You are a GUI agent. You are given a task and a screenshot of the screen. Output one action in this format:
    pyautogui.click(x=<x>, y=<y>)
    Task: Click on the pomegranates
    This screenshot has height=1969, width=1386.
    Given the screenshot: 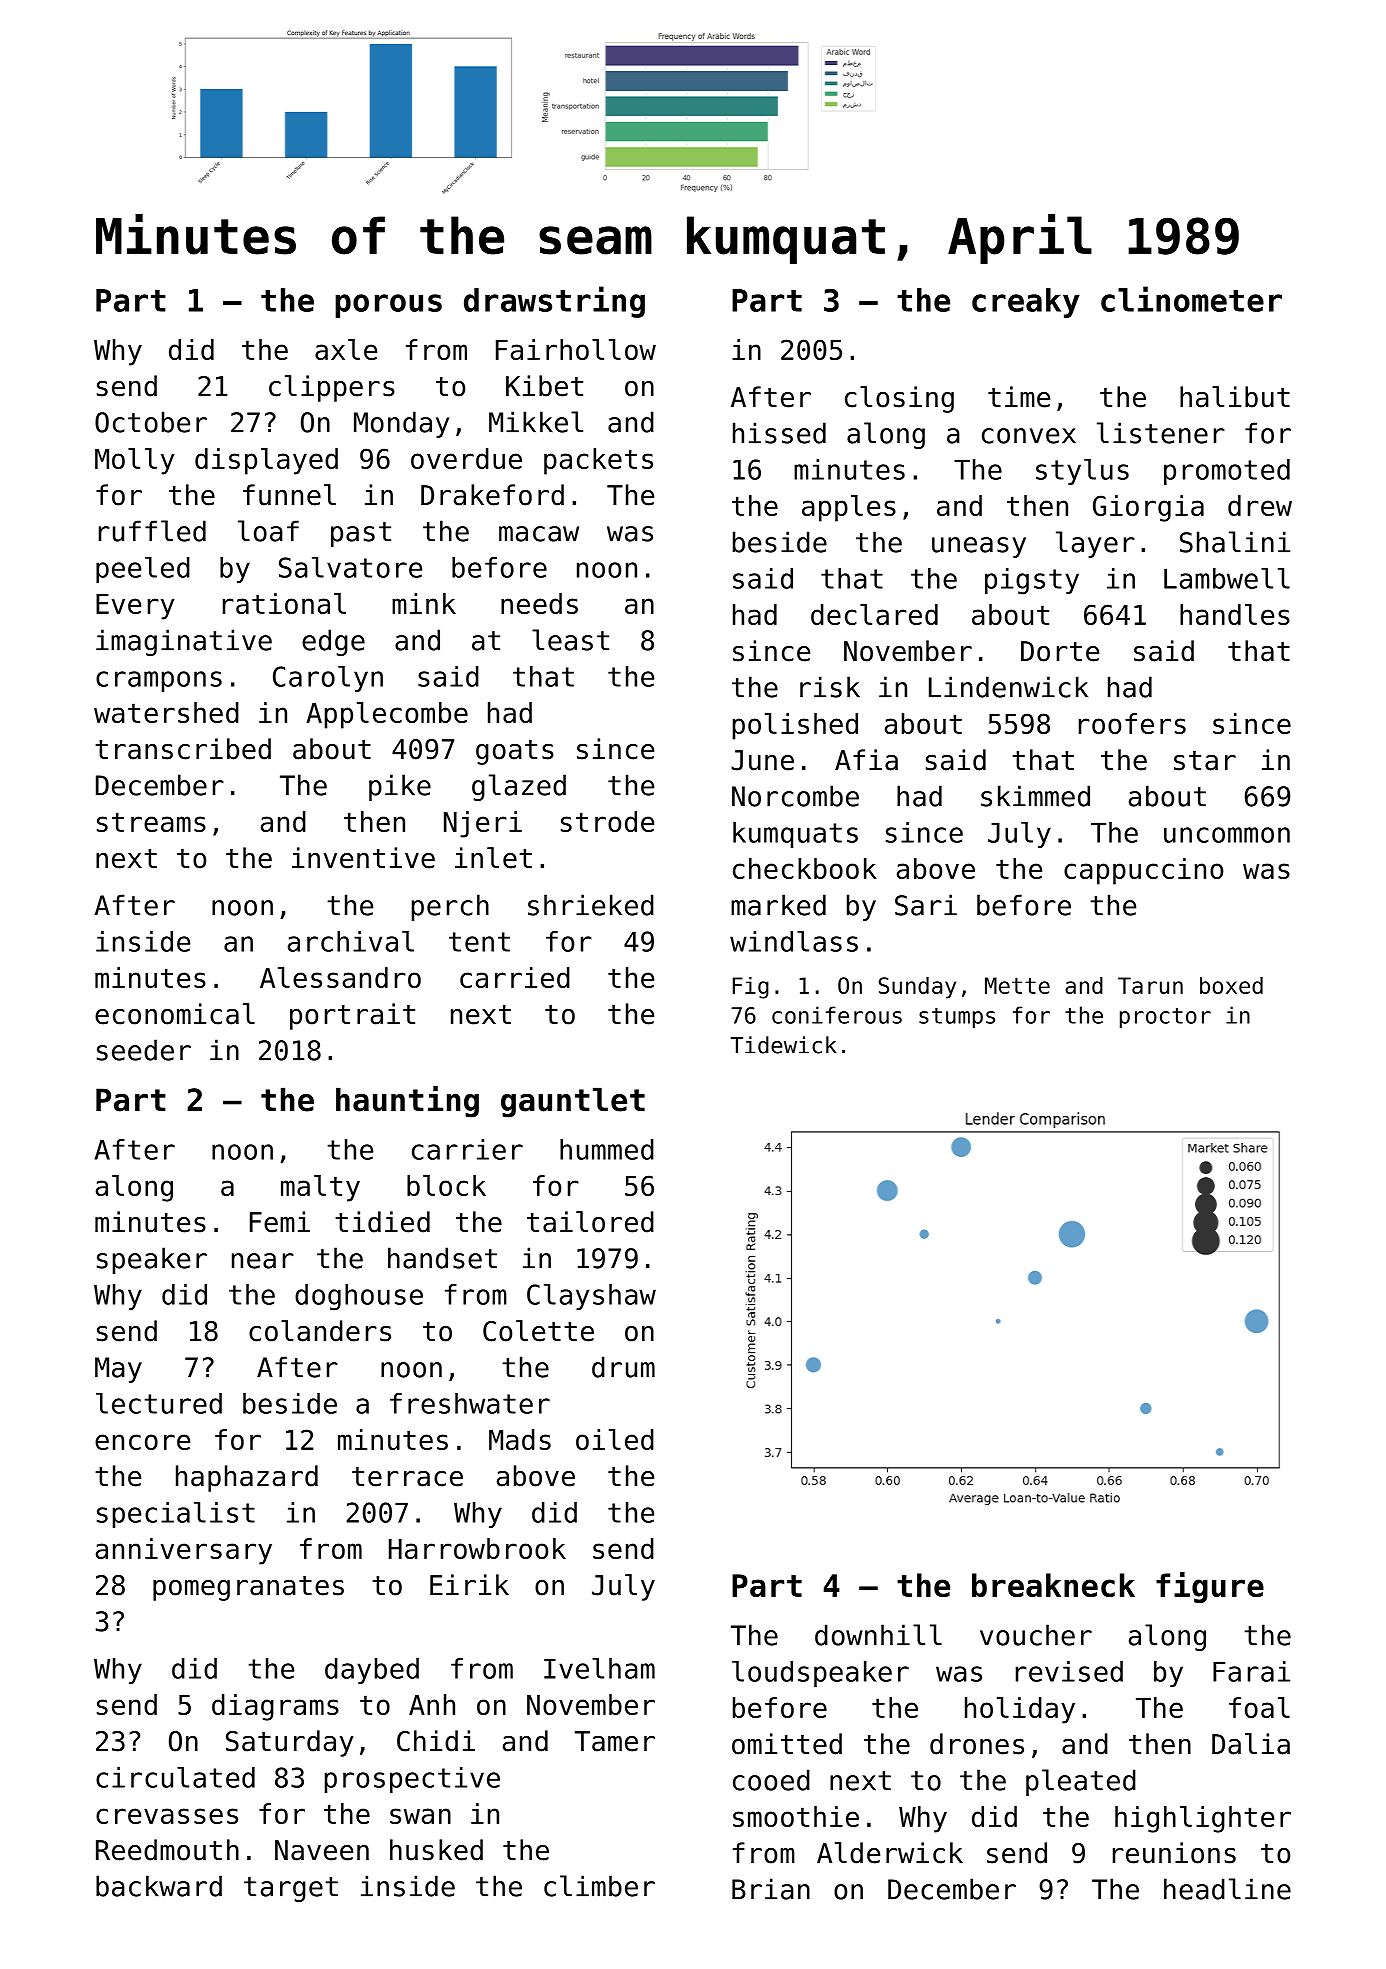 What is the action you would take?
    pyautogui.click(x=248, y=1588)
